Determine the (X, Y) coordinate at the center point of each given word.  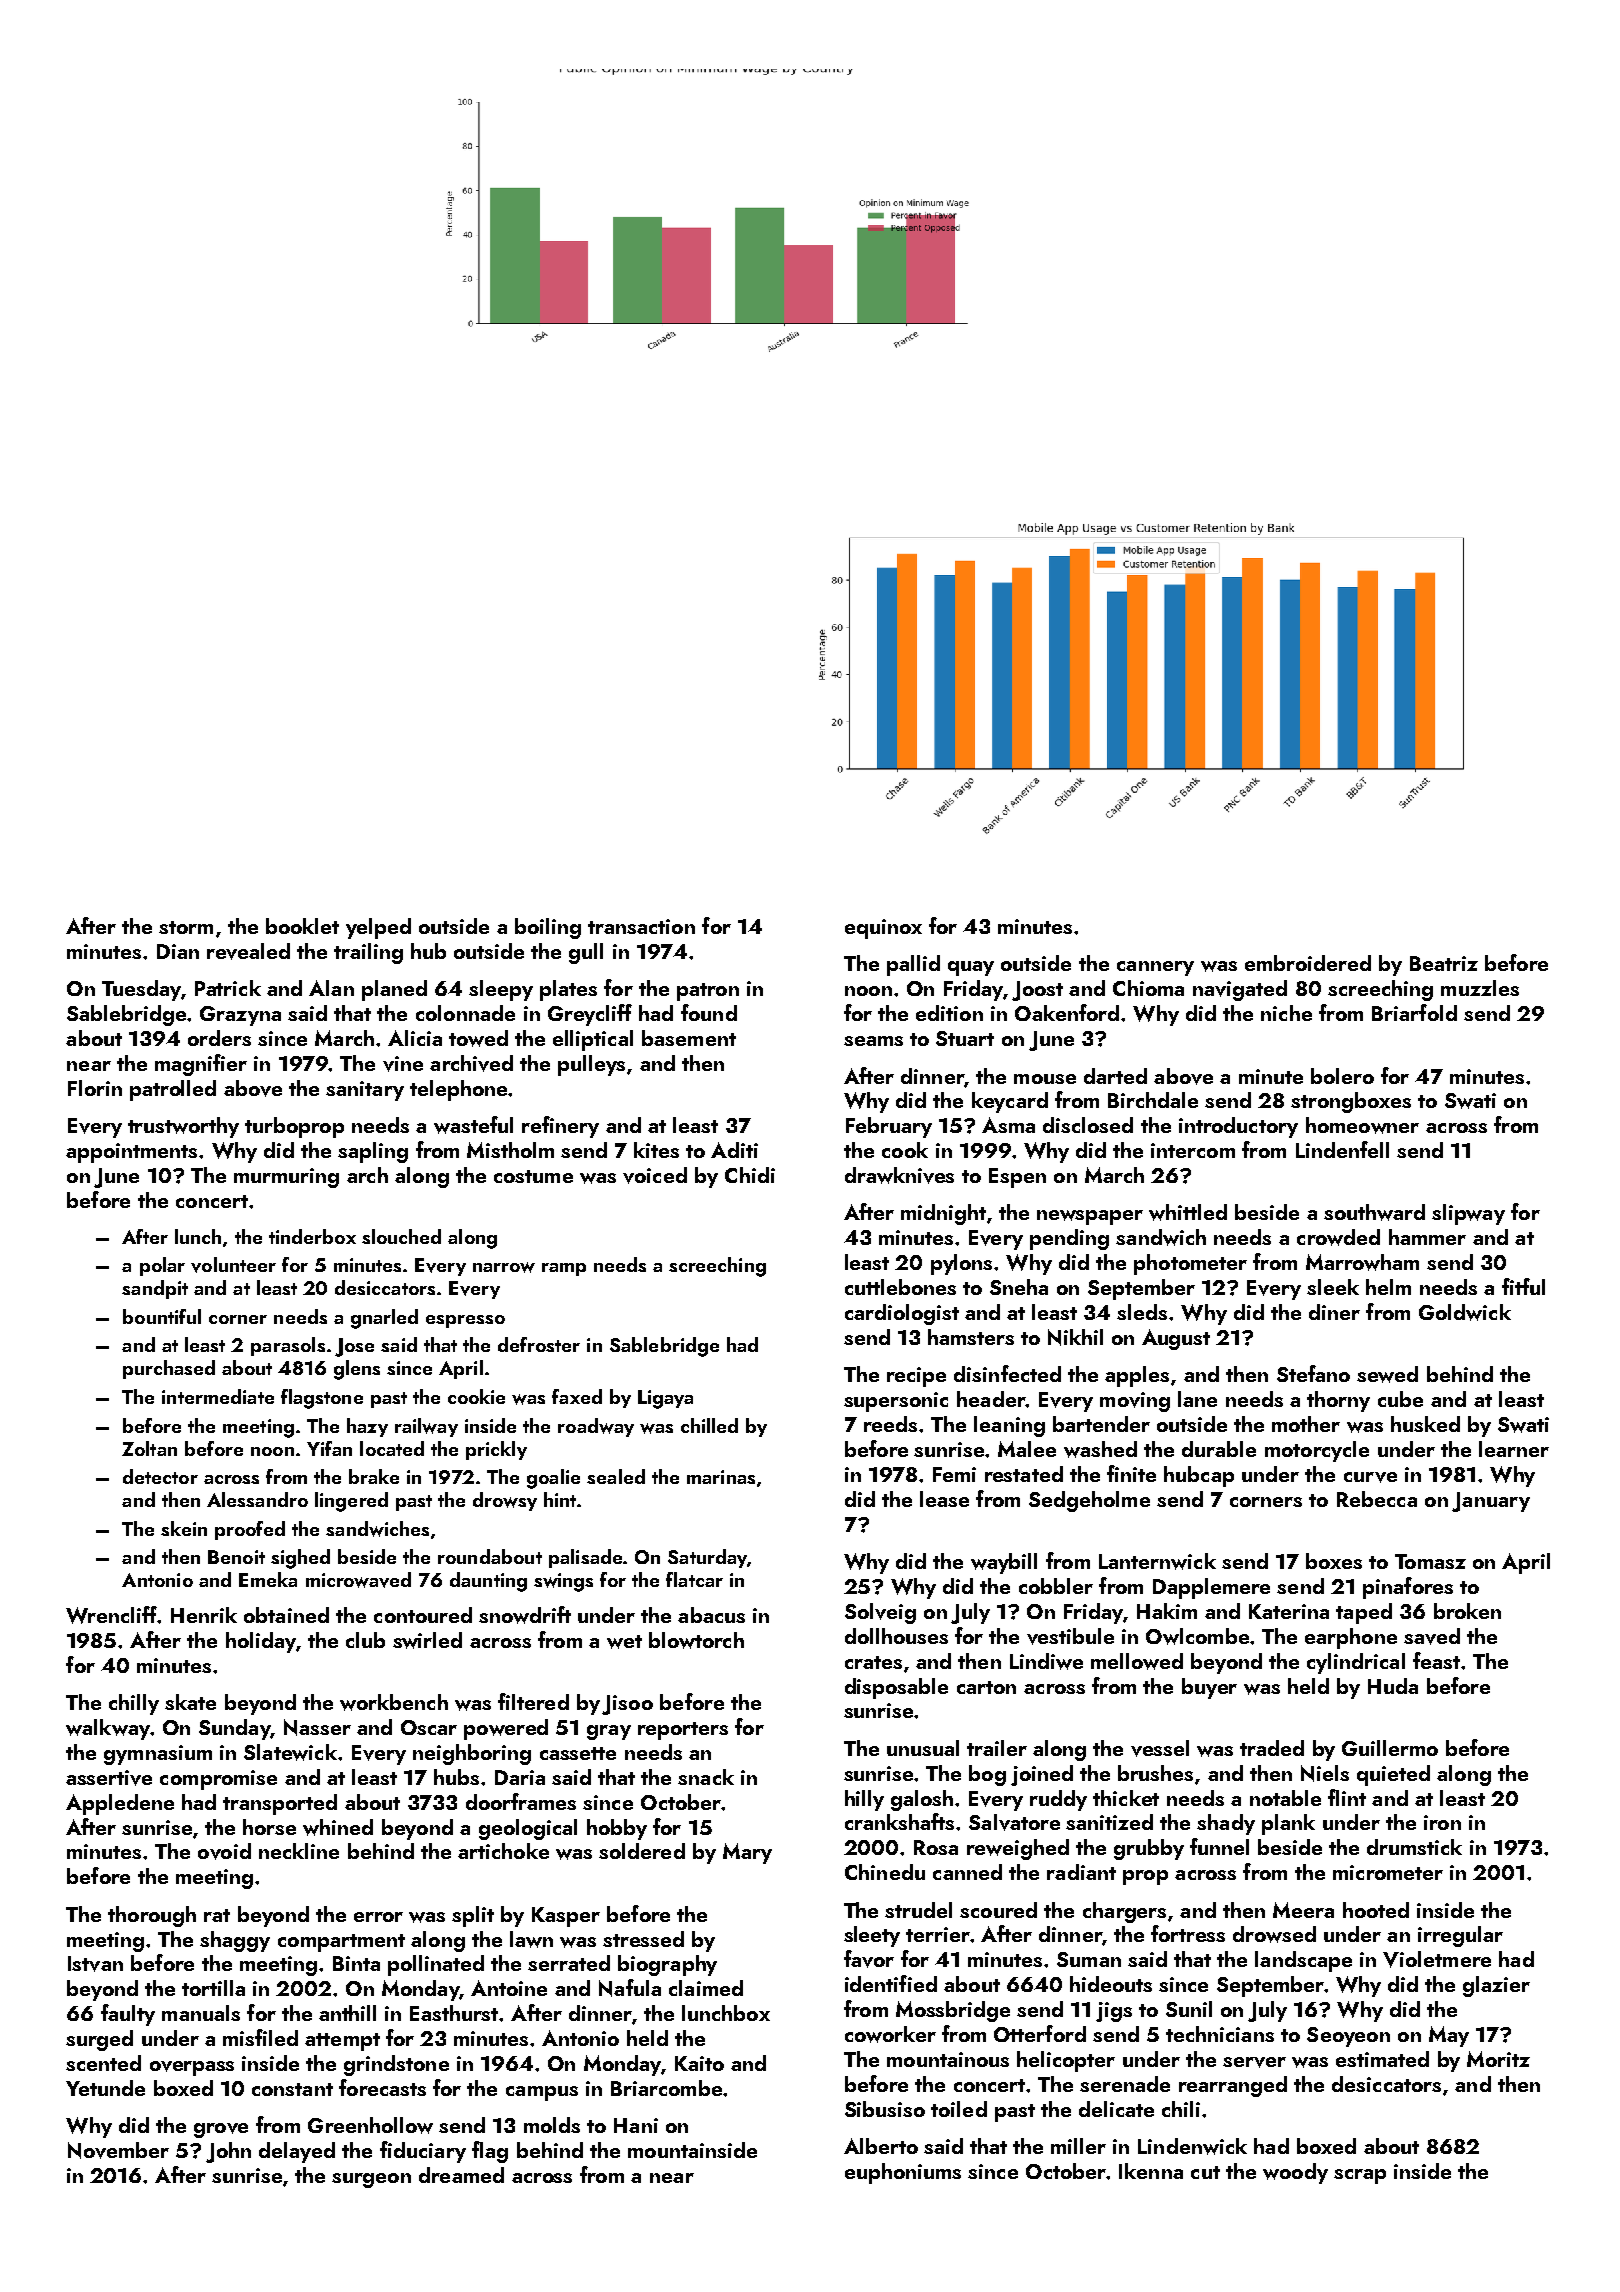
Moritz (1498, 2059)
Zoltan (149, 1448)
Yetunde (105, 2088)
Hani (636, 2125)
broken (1467, 1611)
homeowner (1362, 1125)
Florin (95, 1088)
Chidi (750, 1175)
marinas (721, 1477)
